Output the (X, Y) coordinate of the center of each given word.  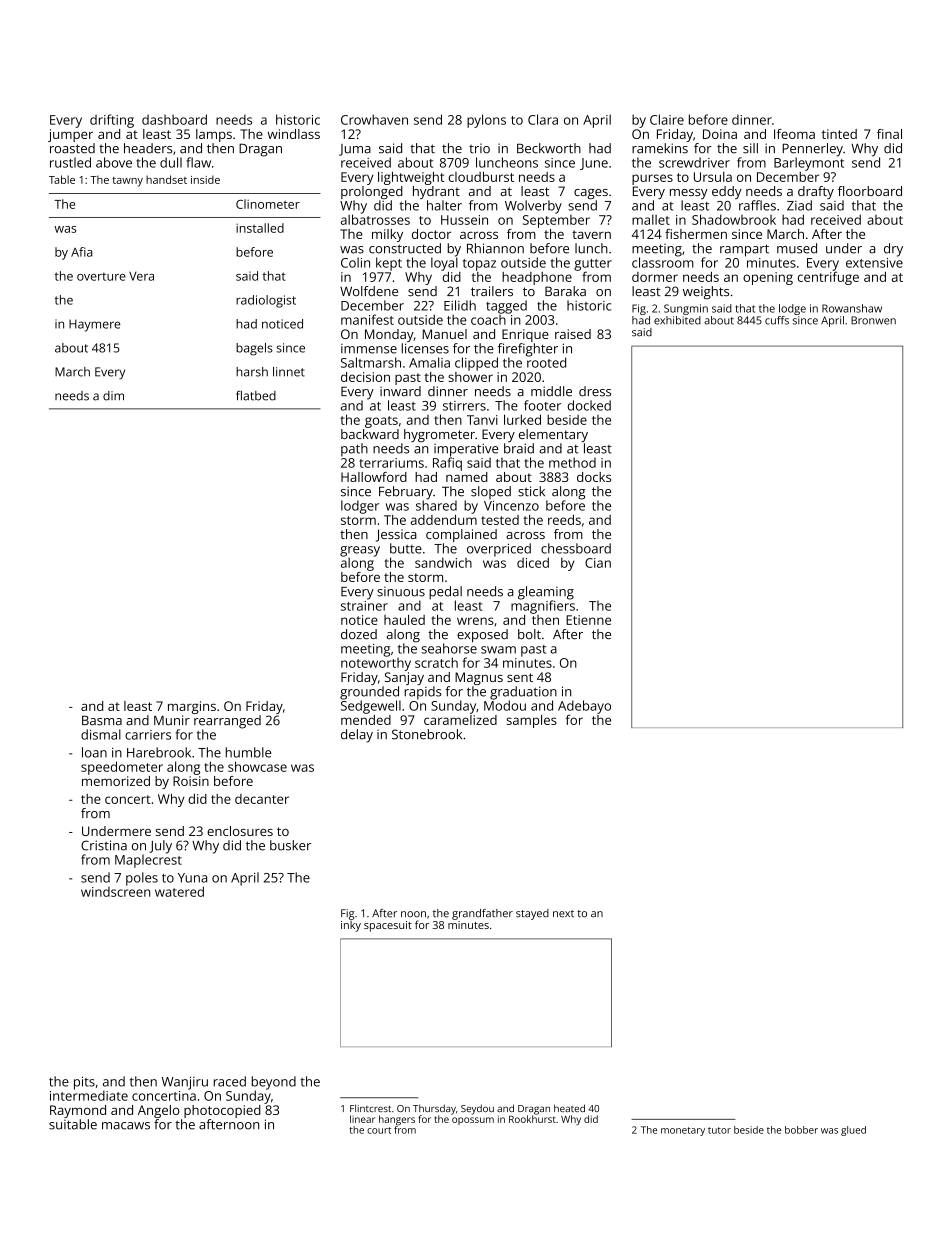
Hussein (464, 220)
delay (357, 736)
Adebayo (584, 707)
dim (113, 396)
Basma (102, 720)
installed (260, 228)
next (563, 914)
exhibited (677, 320)
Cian (598, 563)
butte (406, 548)
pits (84, 1083)
